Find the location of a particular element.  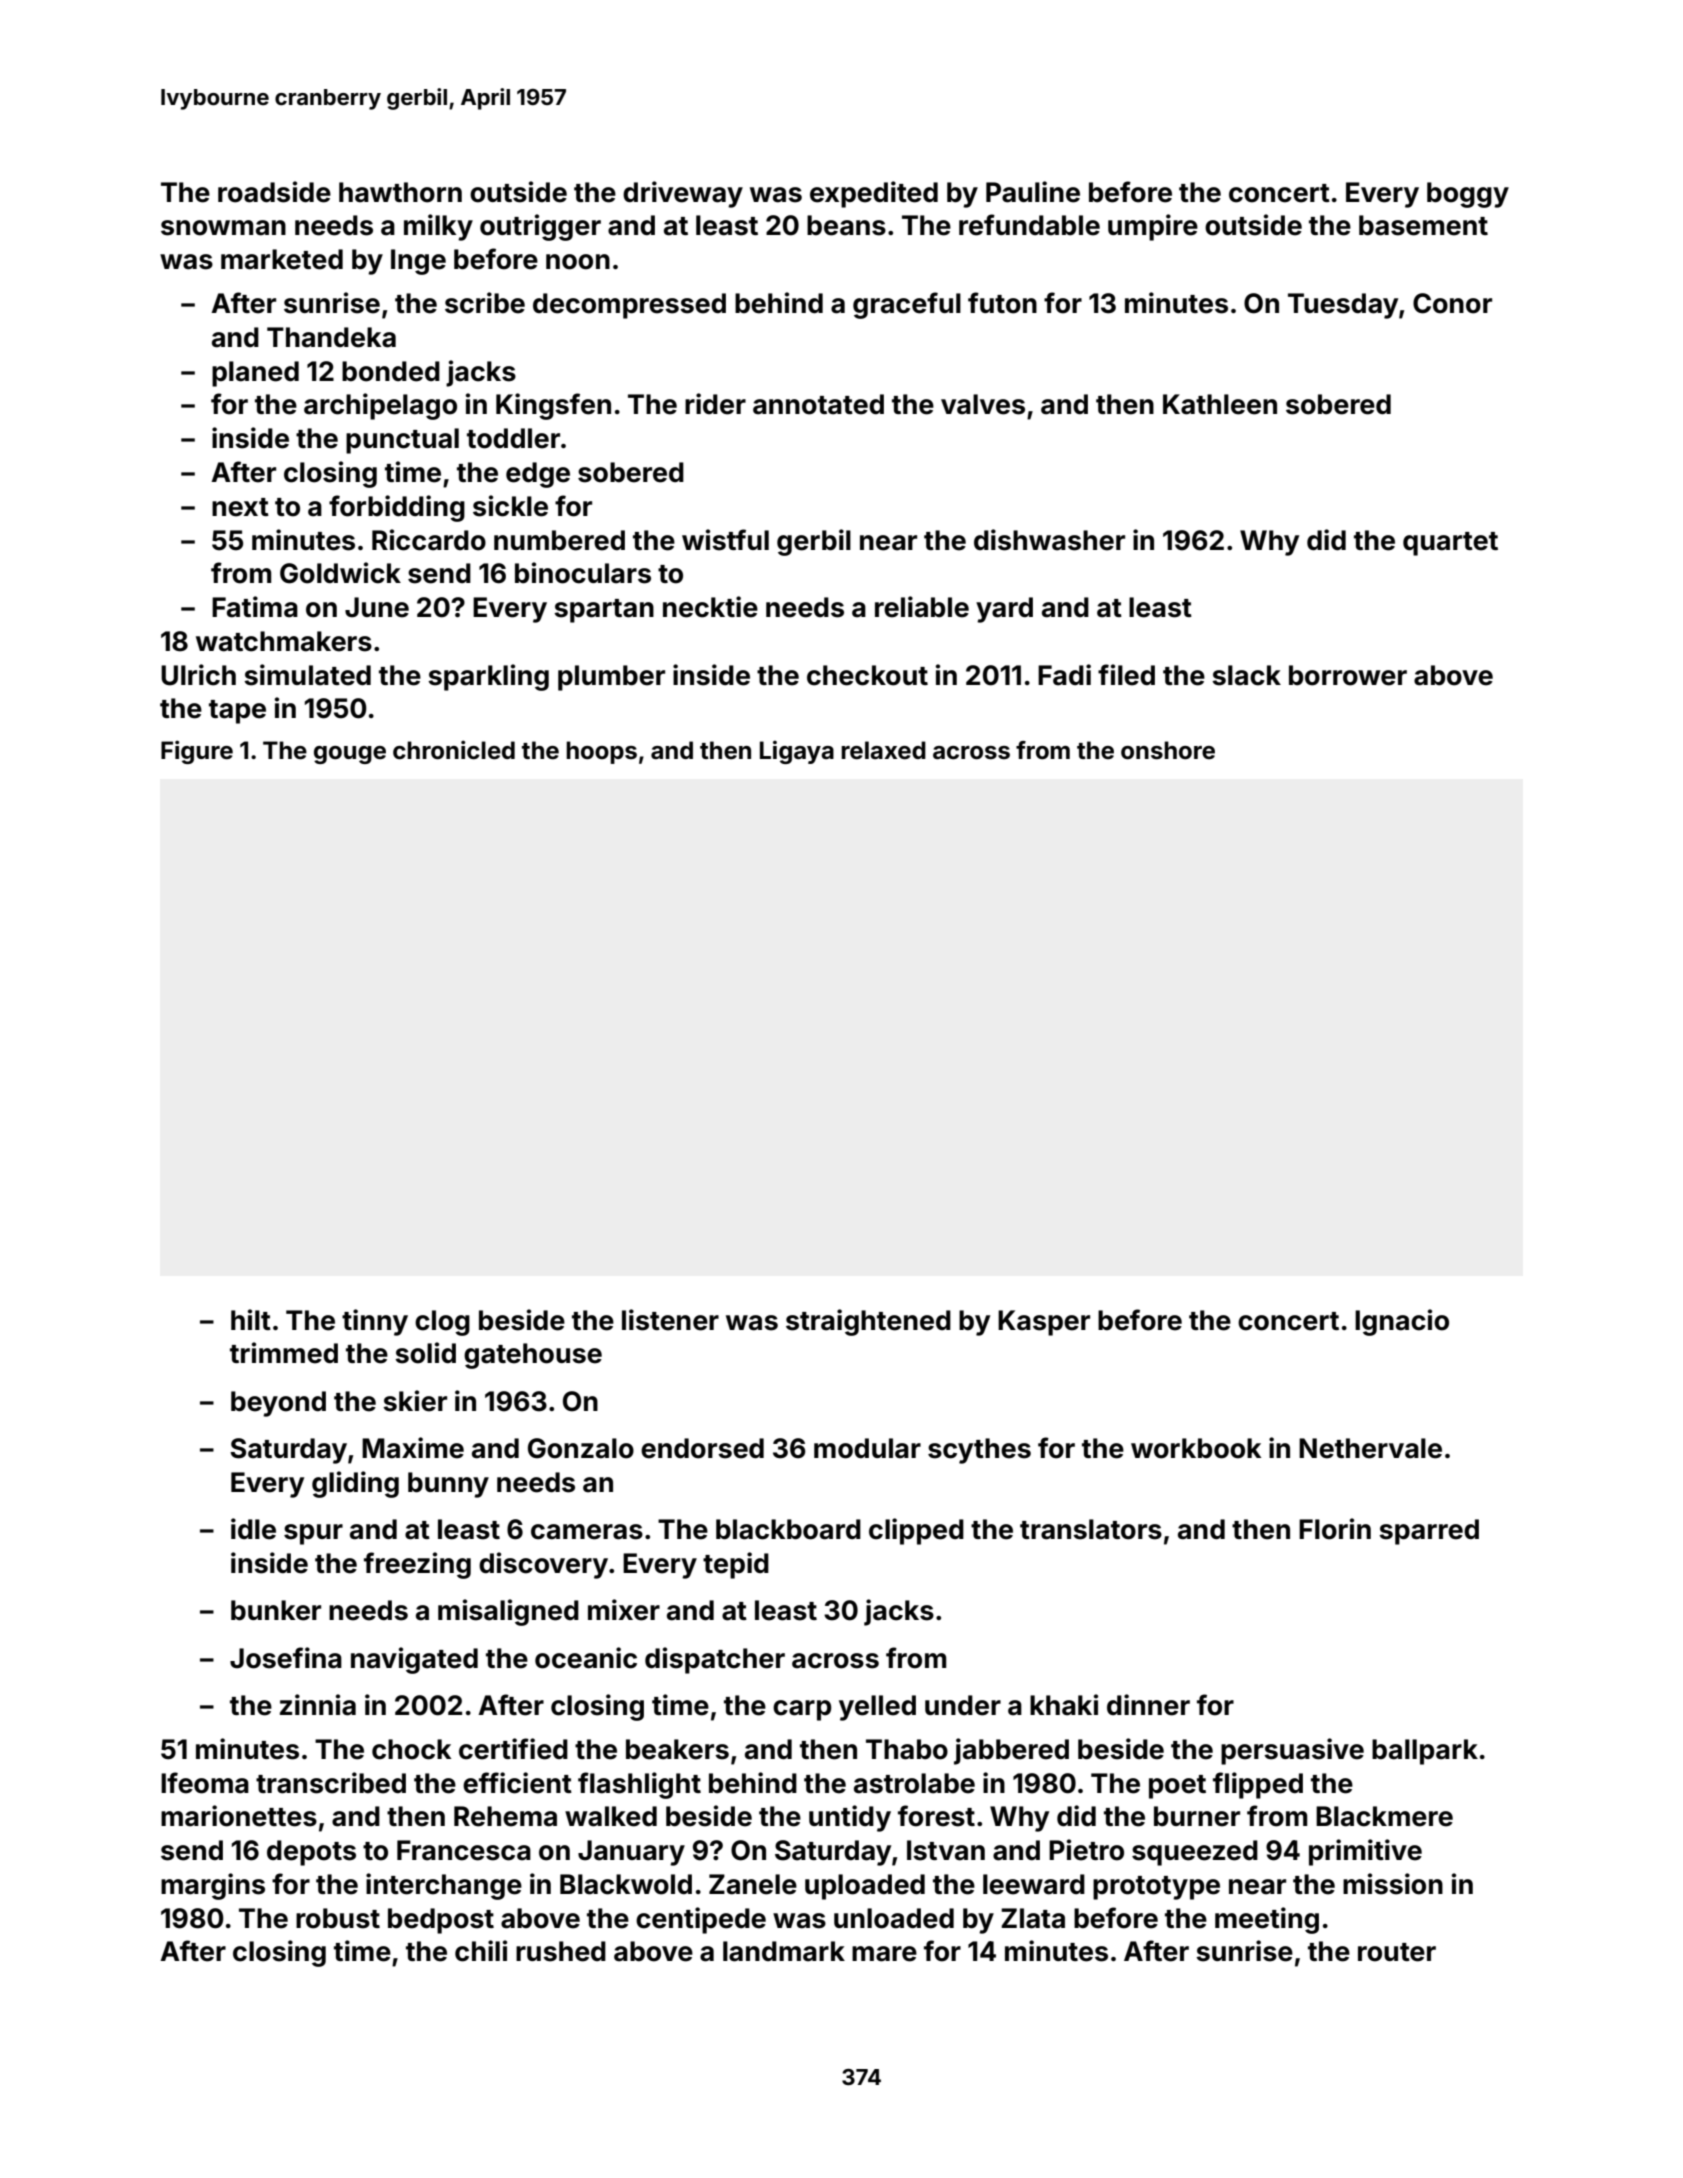

Kasper is located at coordinates (1044, 1323).
